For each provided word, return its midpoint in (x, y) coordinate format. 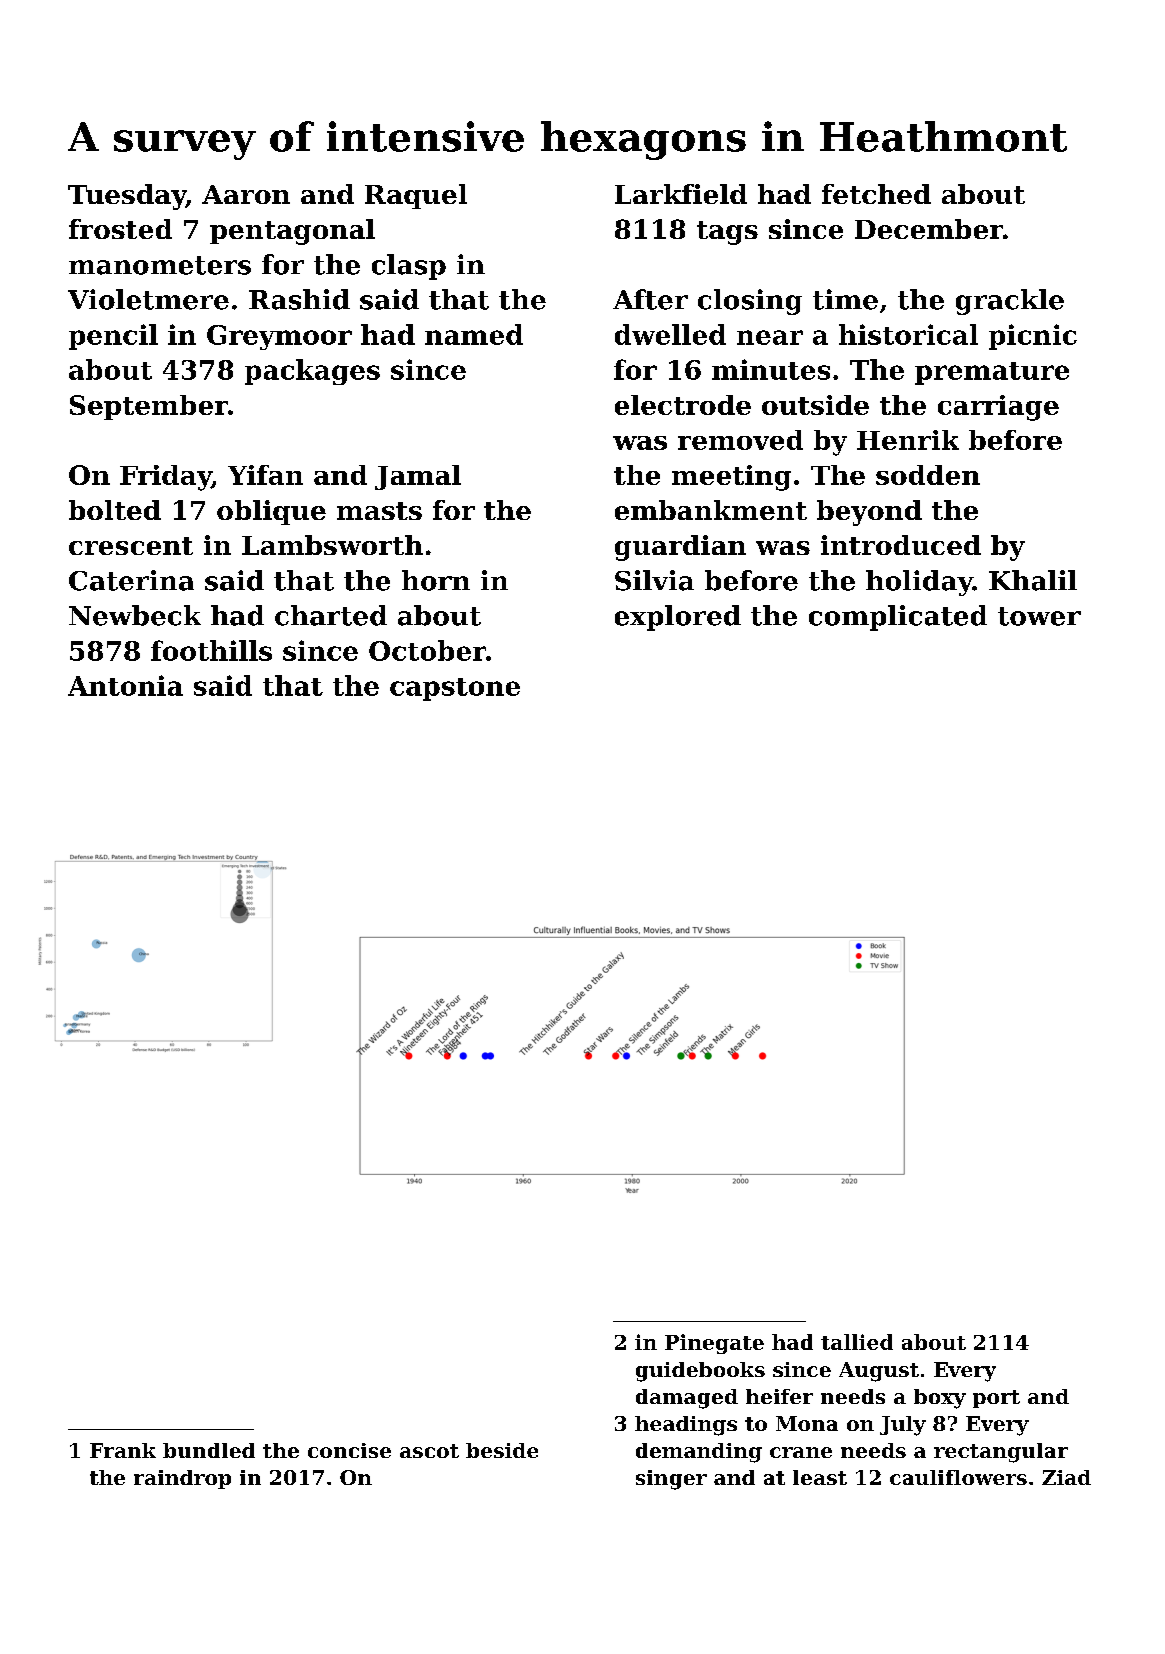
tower (1039, 616)
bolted (115, 510)
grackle (1010, 302)
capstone (455, 689)
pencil (113, 337)
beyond (869, 513)
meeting (731, 478)
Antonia (125, 685)
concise (349, 1450)
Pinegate (714, 1344)
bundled (209, 1450)
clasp (409, 267)
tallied (857, 1342)
